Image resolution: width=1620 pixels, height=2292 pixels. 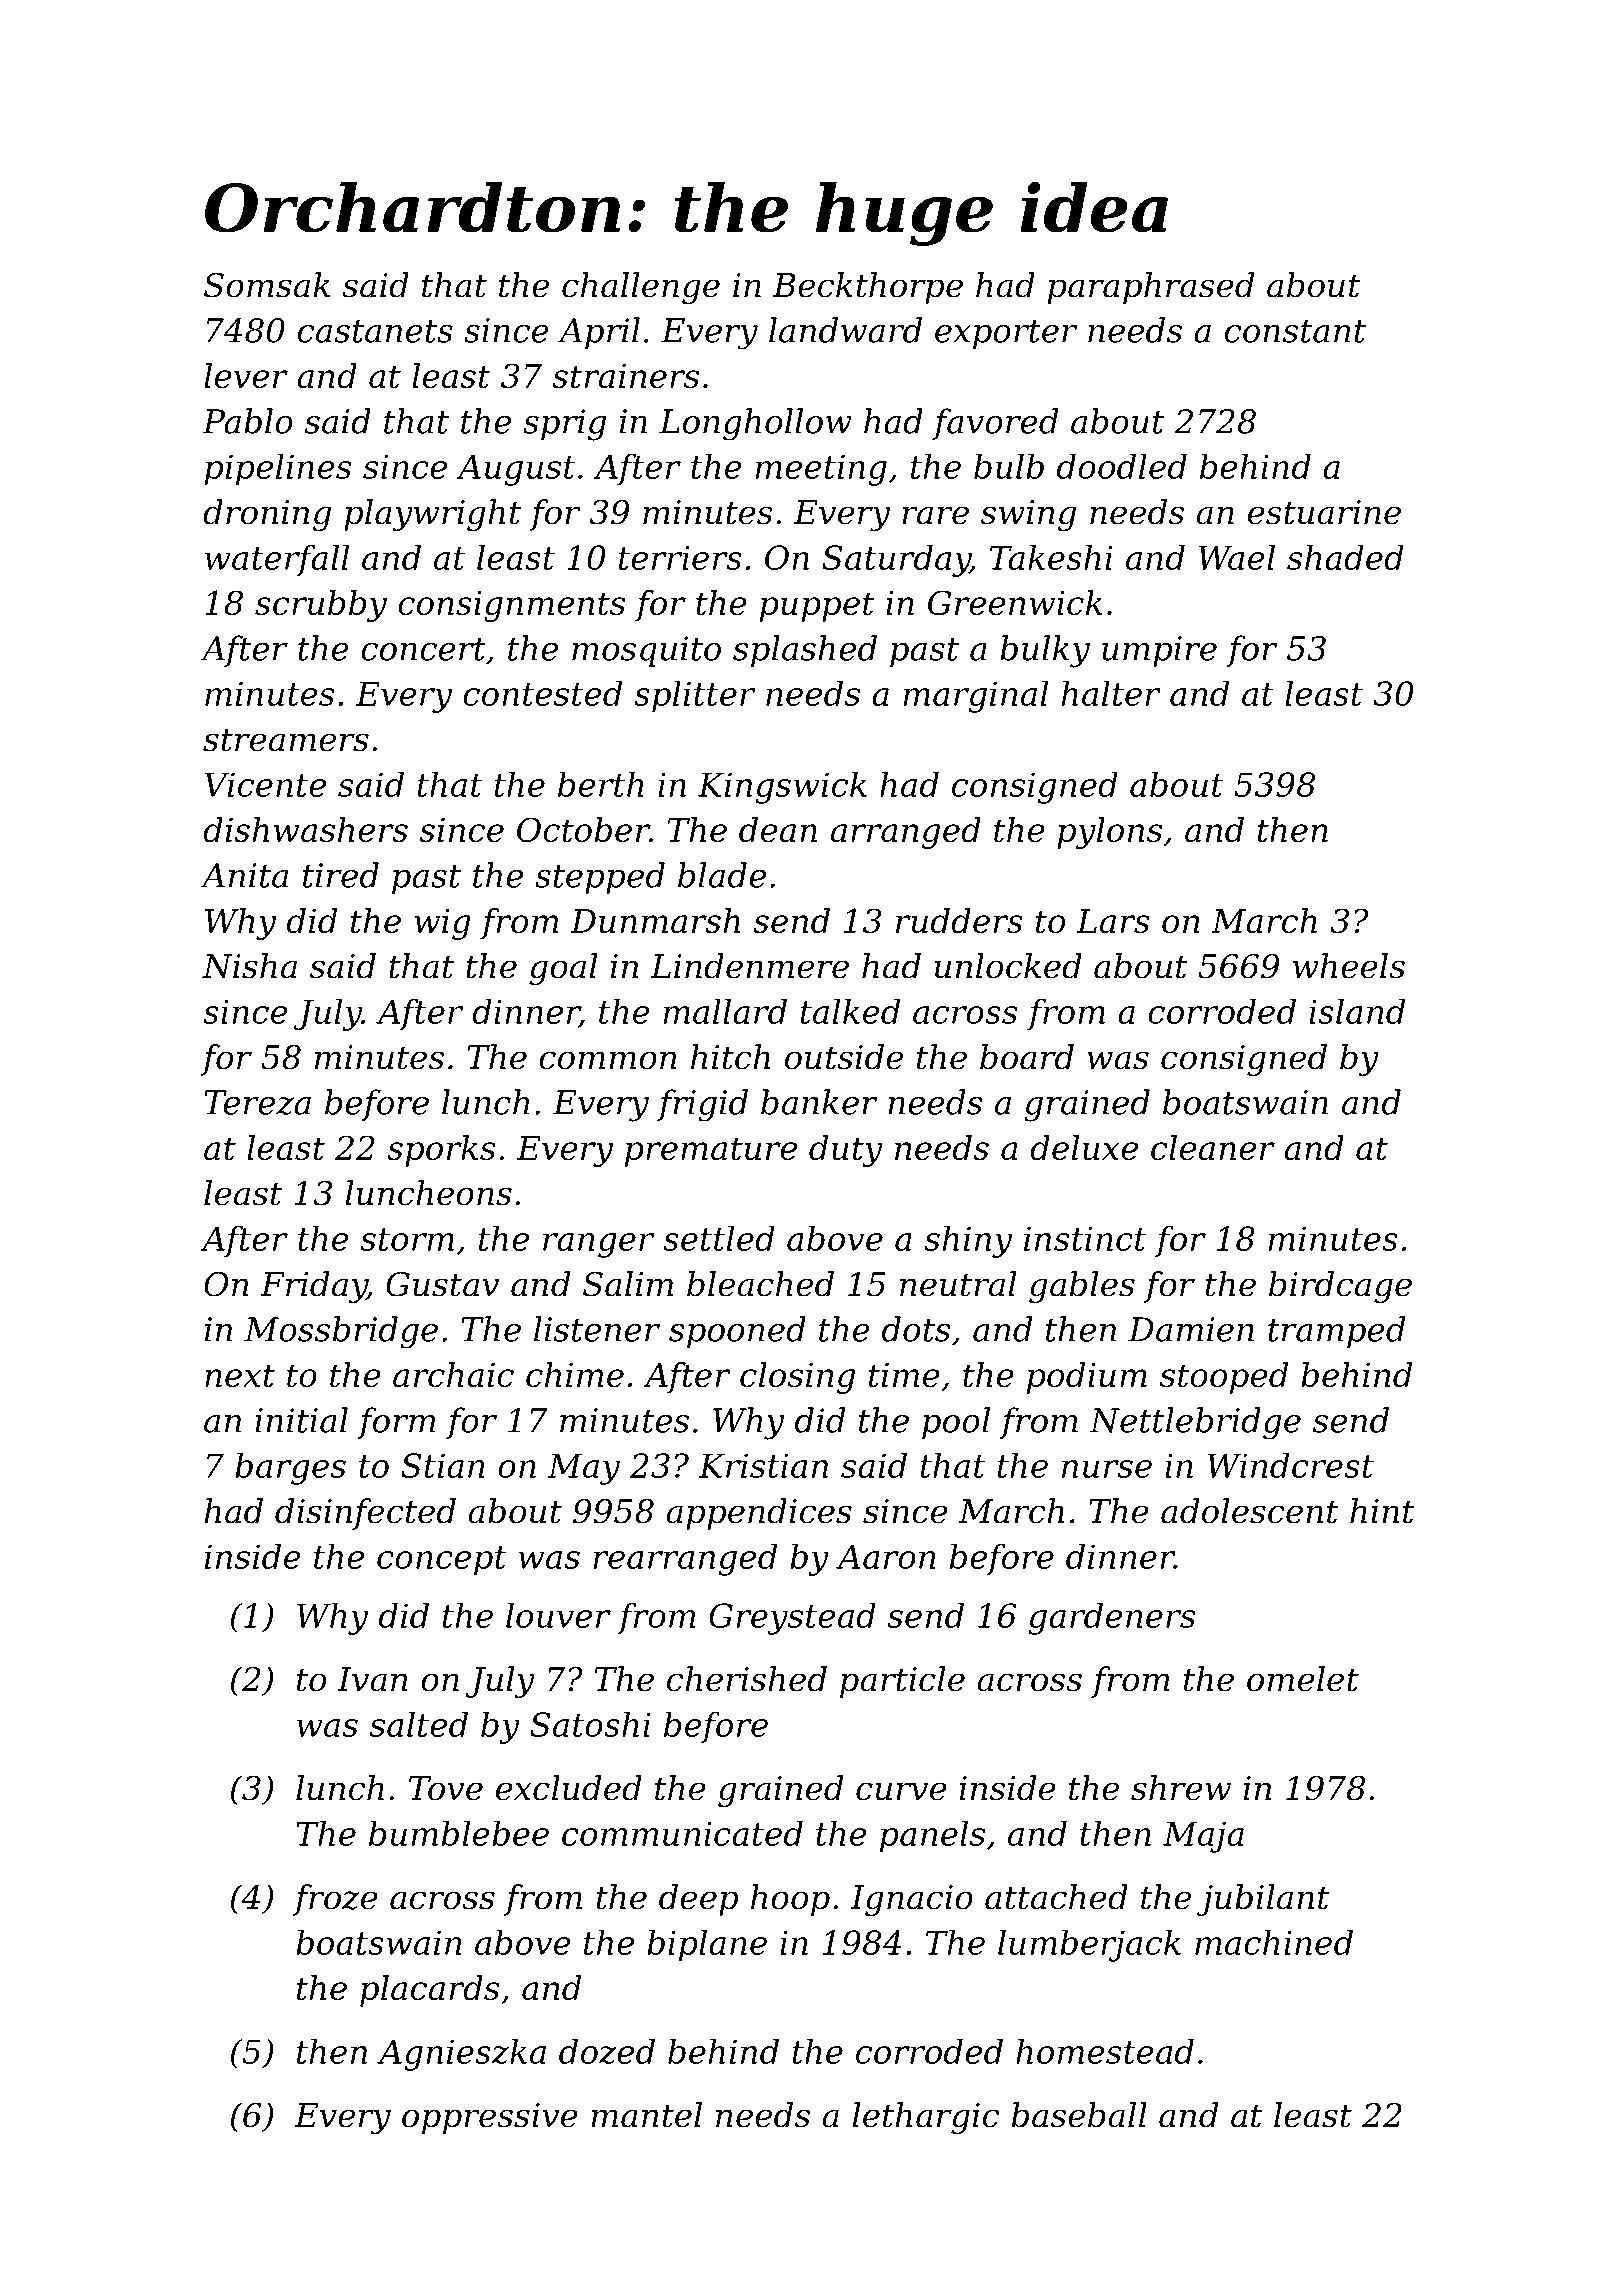 What do you see at coordinates (749, 966) in the screenshot?
I see `Lindenmere` at bounding box center [749, 966].
